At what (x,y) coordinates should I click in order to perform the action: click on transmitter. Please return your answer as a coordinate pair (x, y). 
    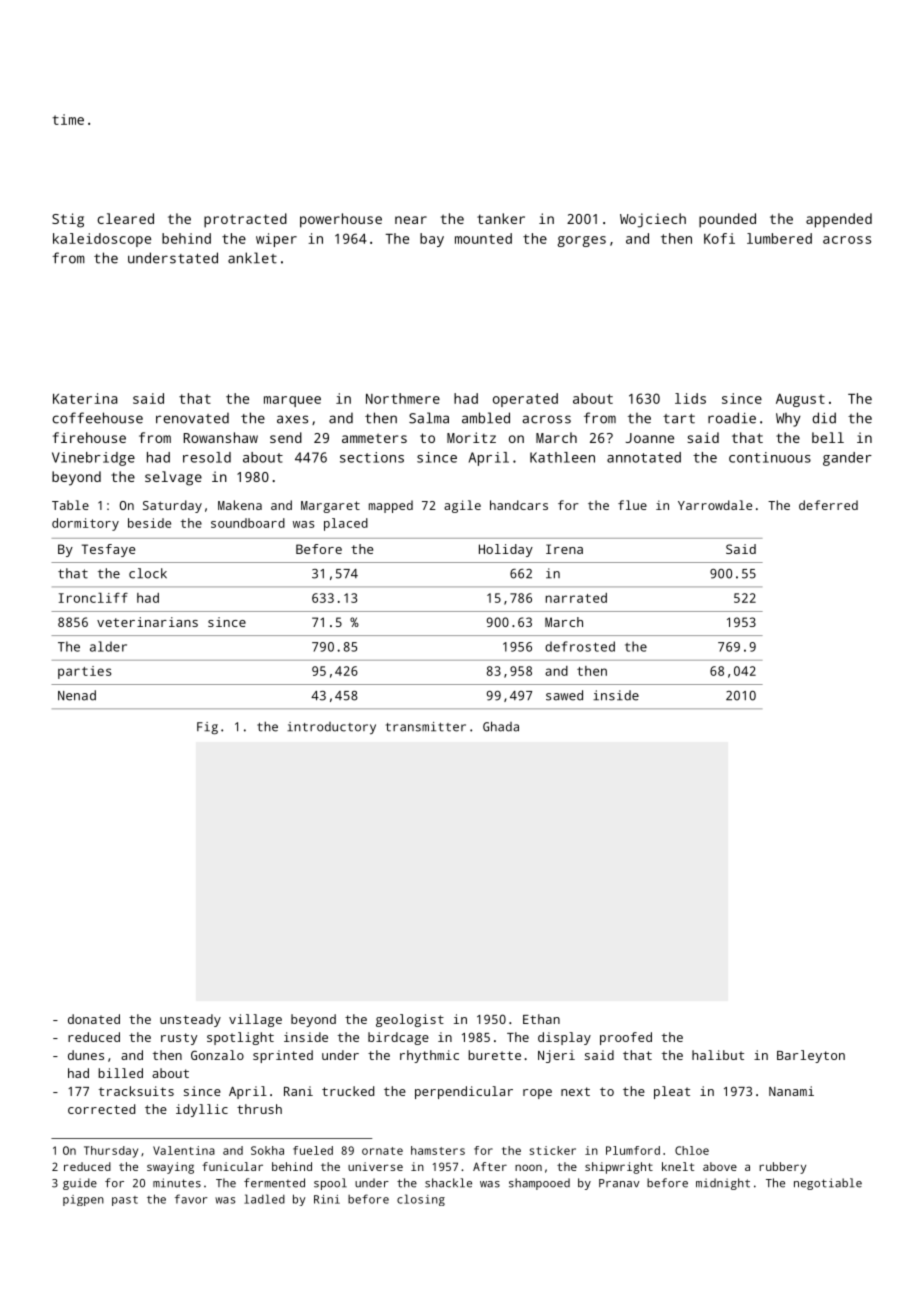
    Looking at the image, I should click on (426, 727).
